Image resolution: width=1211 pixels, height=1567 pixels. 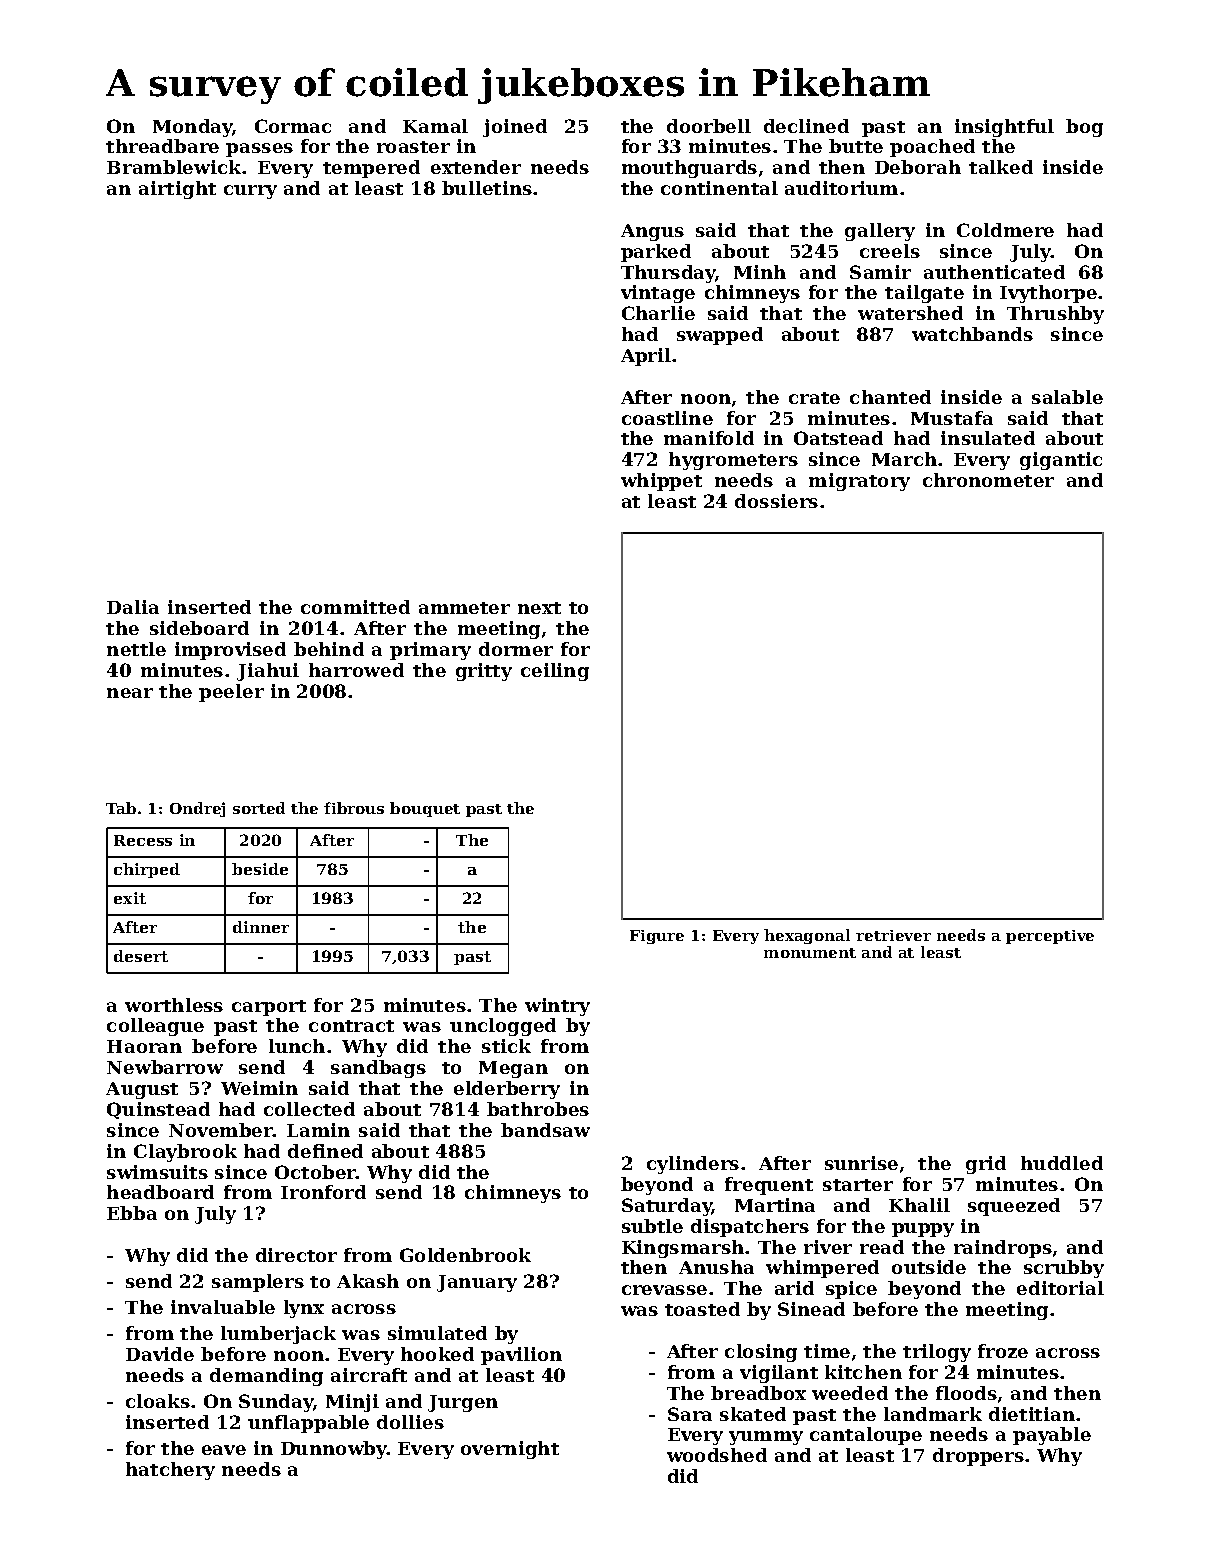 I want to click on April, so click(x=646, y=357).
